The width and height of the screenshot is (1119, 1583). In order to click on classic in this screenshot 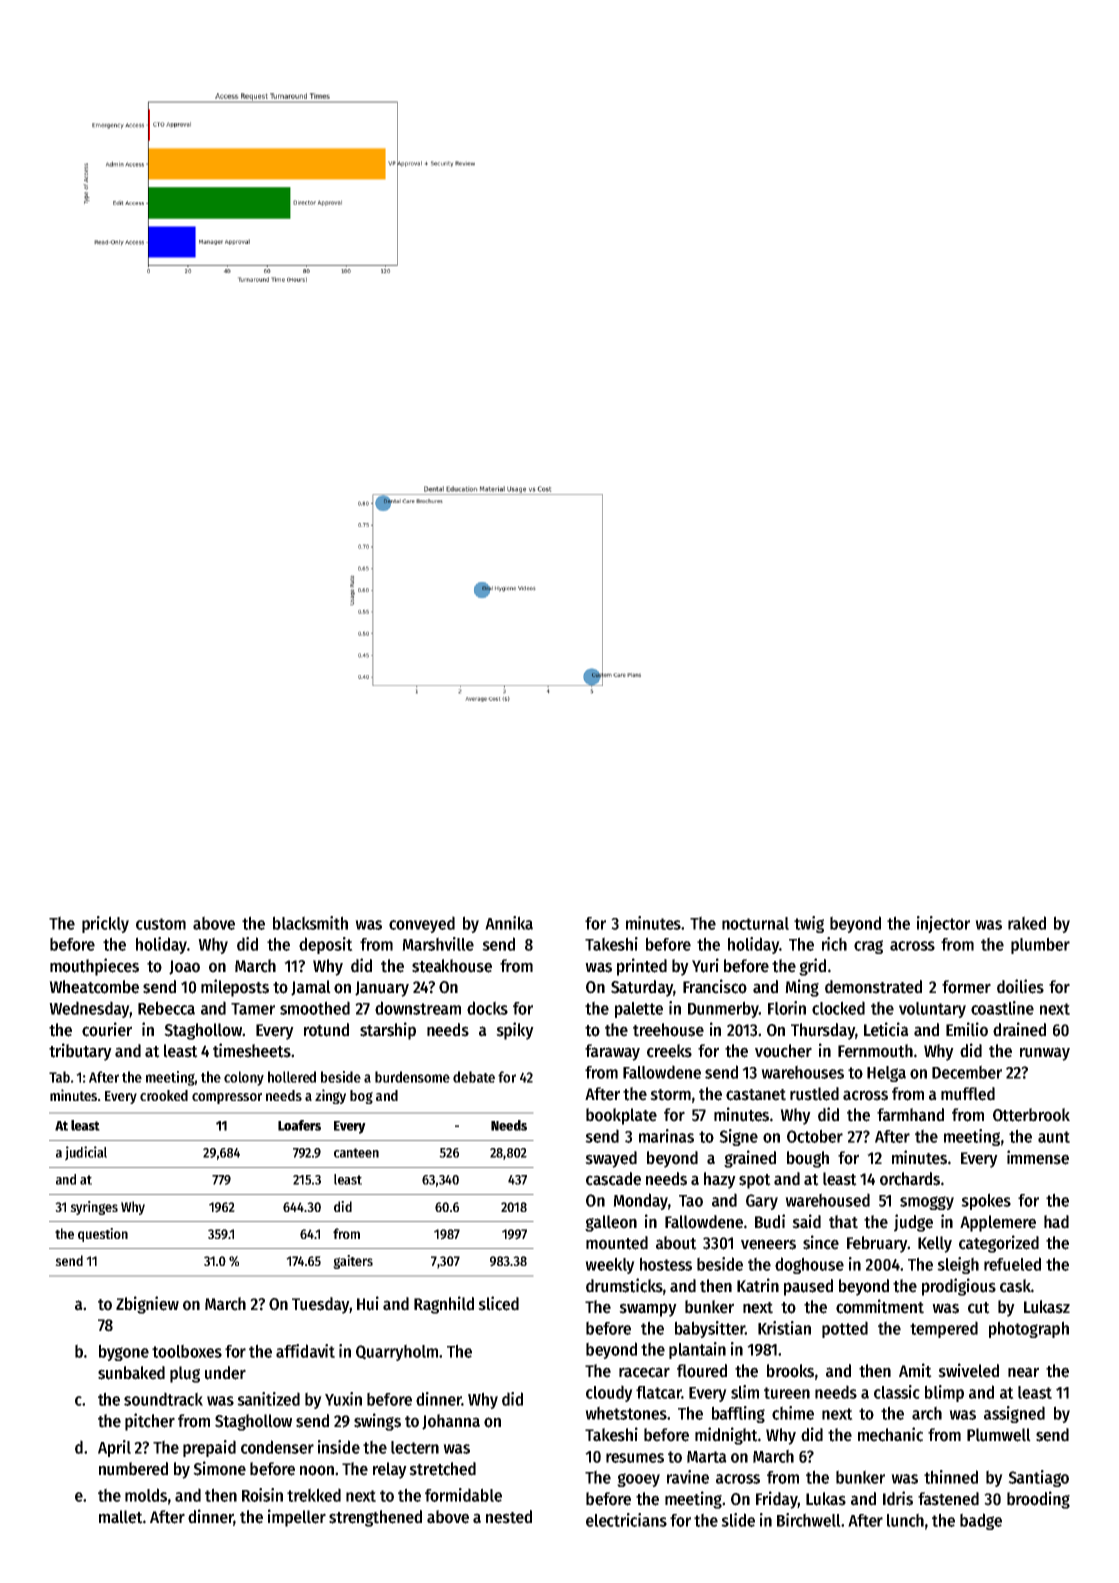, I will do `click(897, 1392)`.
